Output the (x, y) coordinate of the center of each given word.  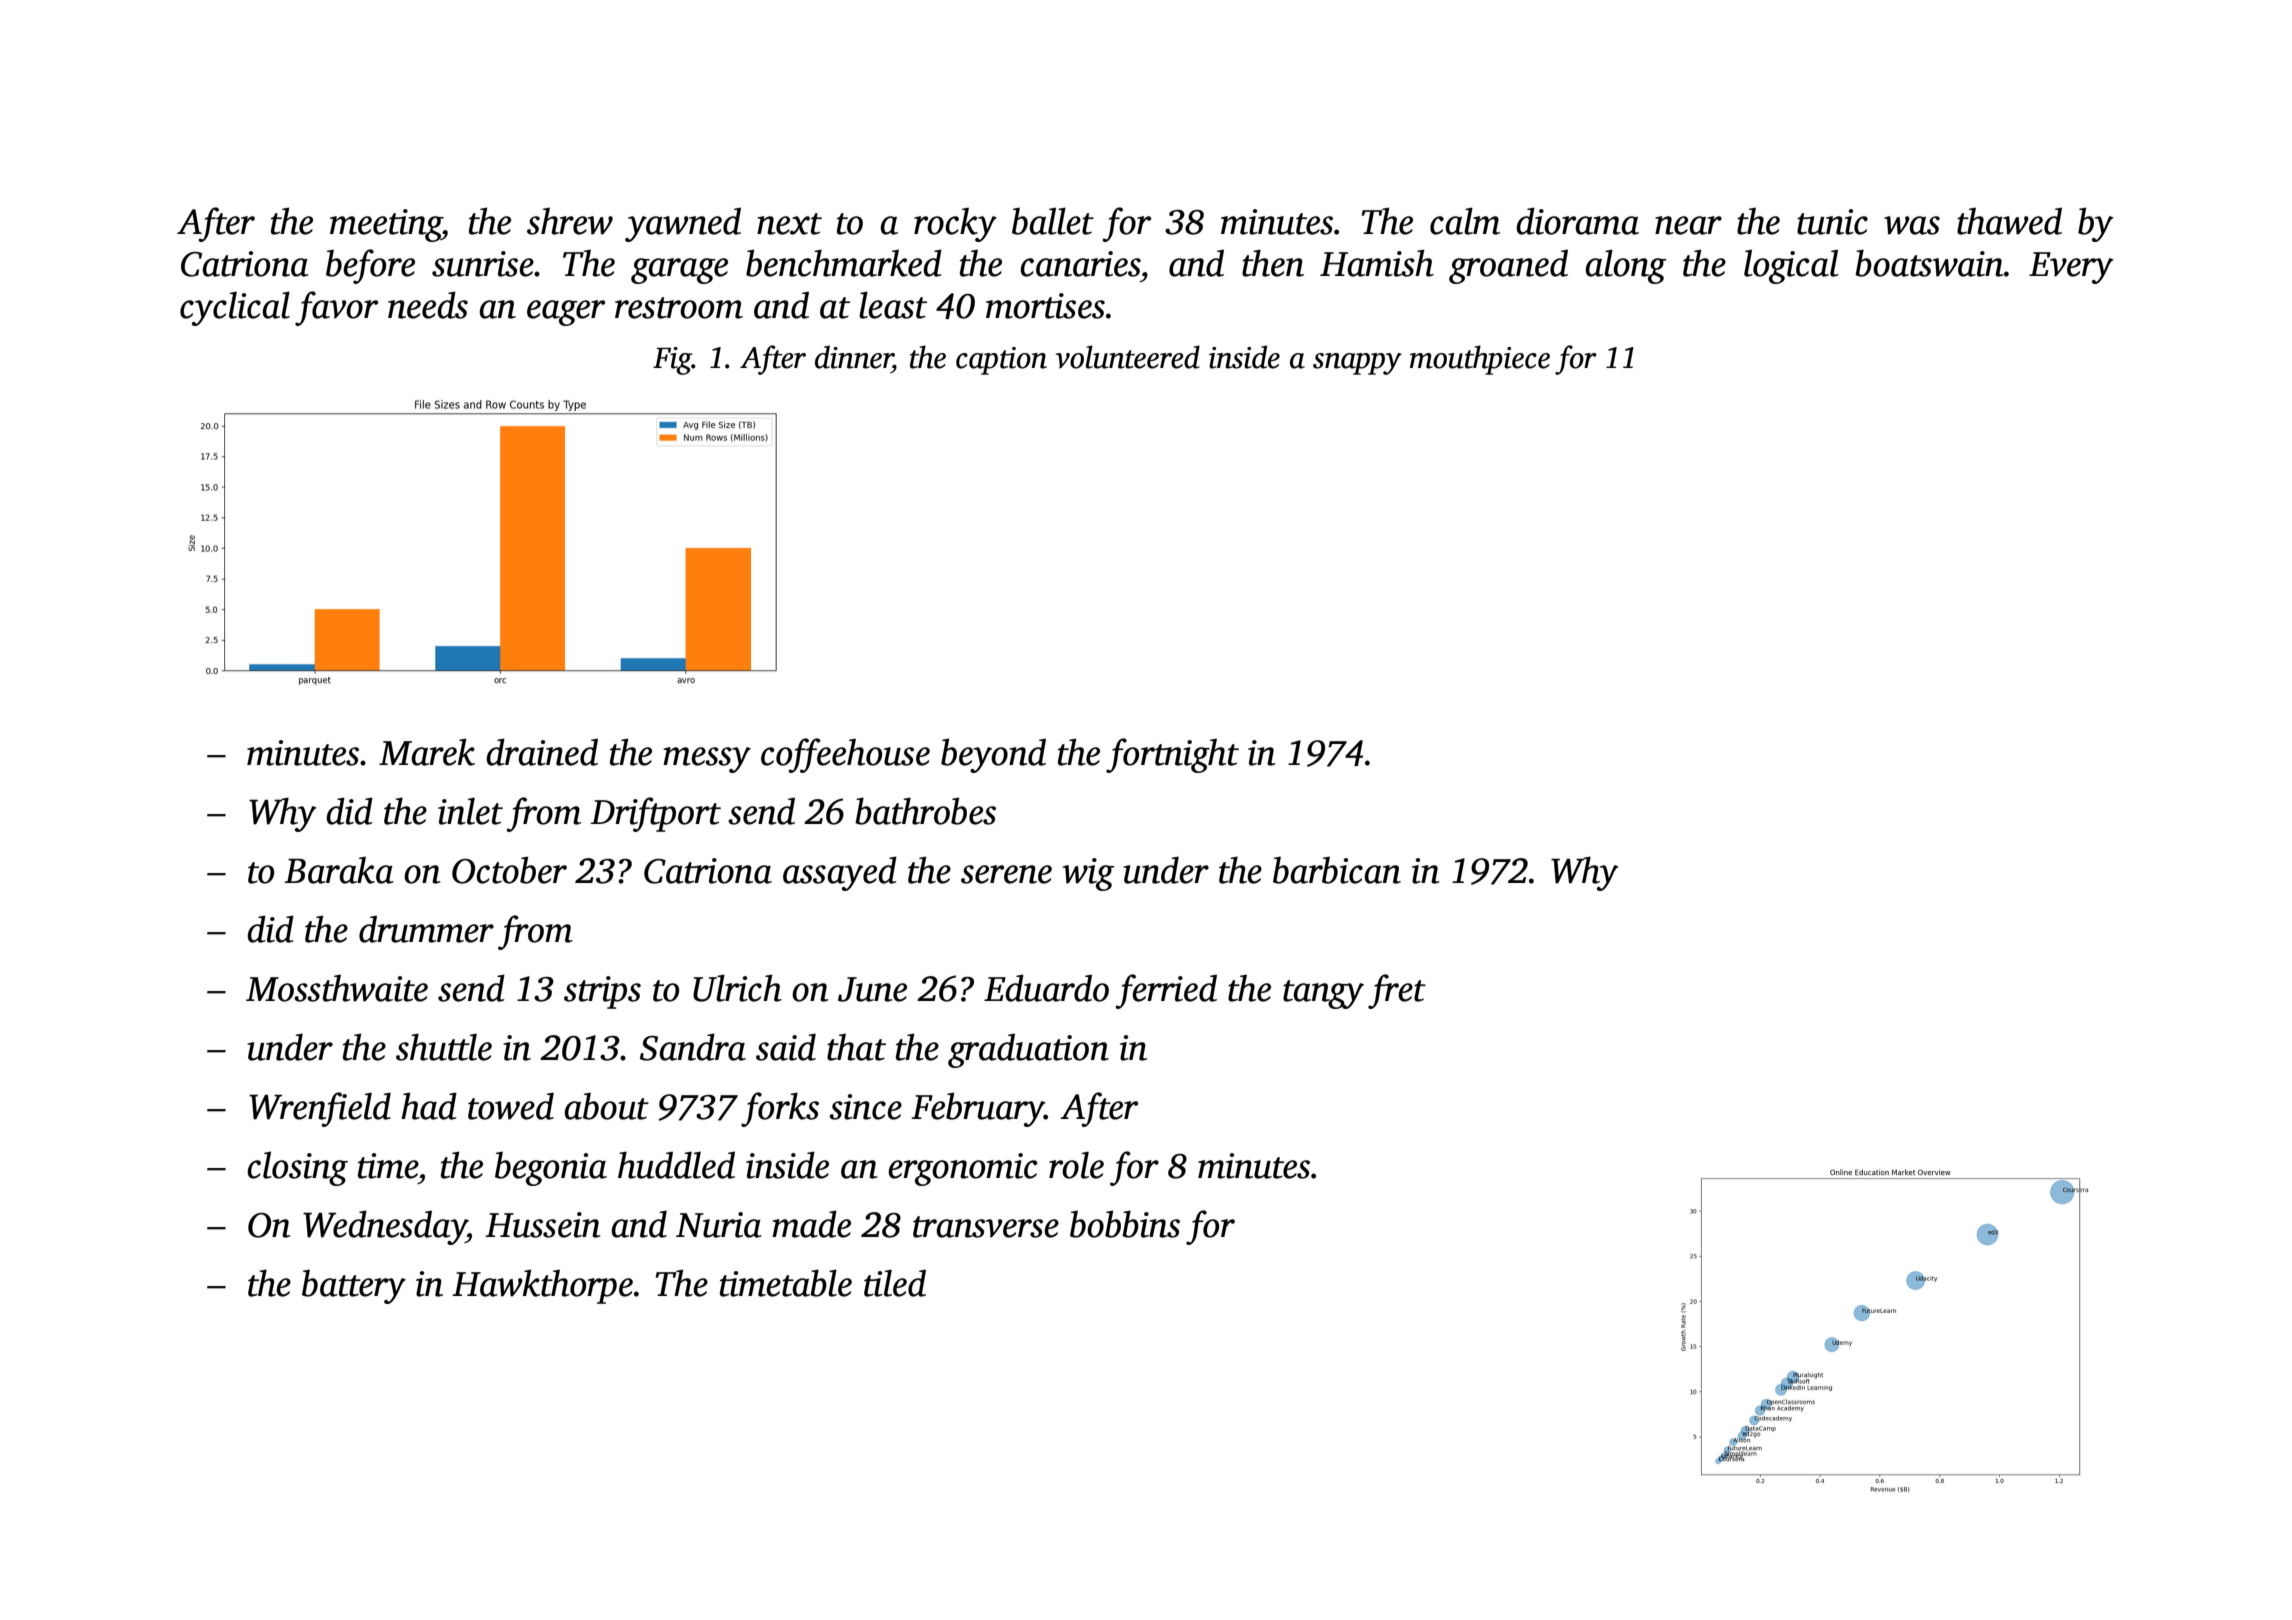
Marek (427, 752)
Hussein (543, 1225)
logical (1791, 266)
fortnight (1172, 755)
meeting (386, 225)
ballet (1053, 221)
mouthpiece (1480, 360)
